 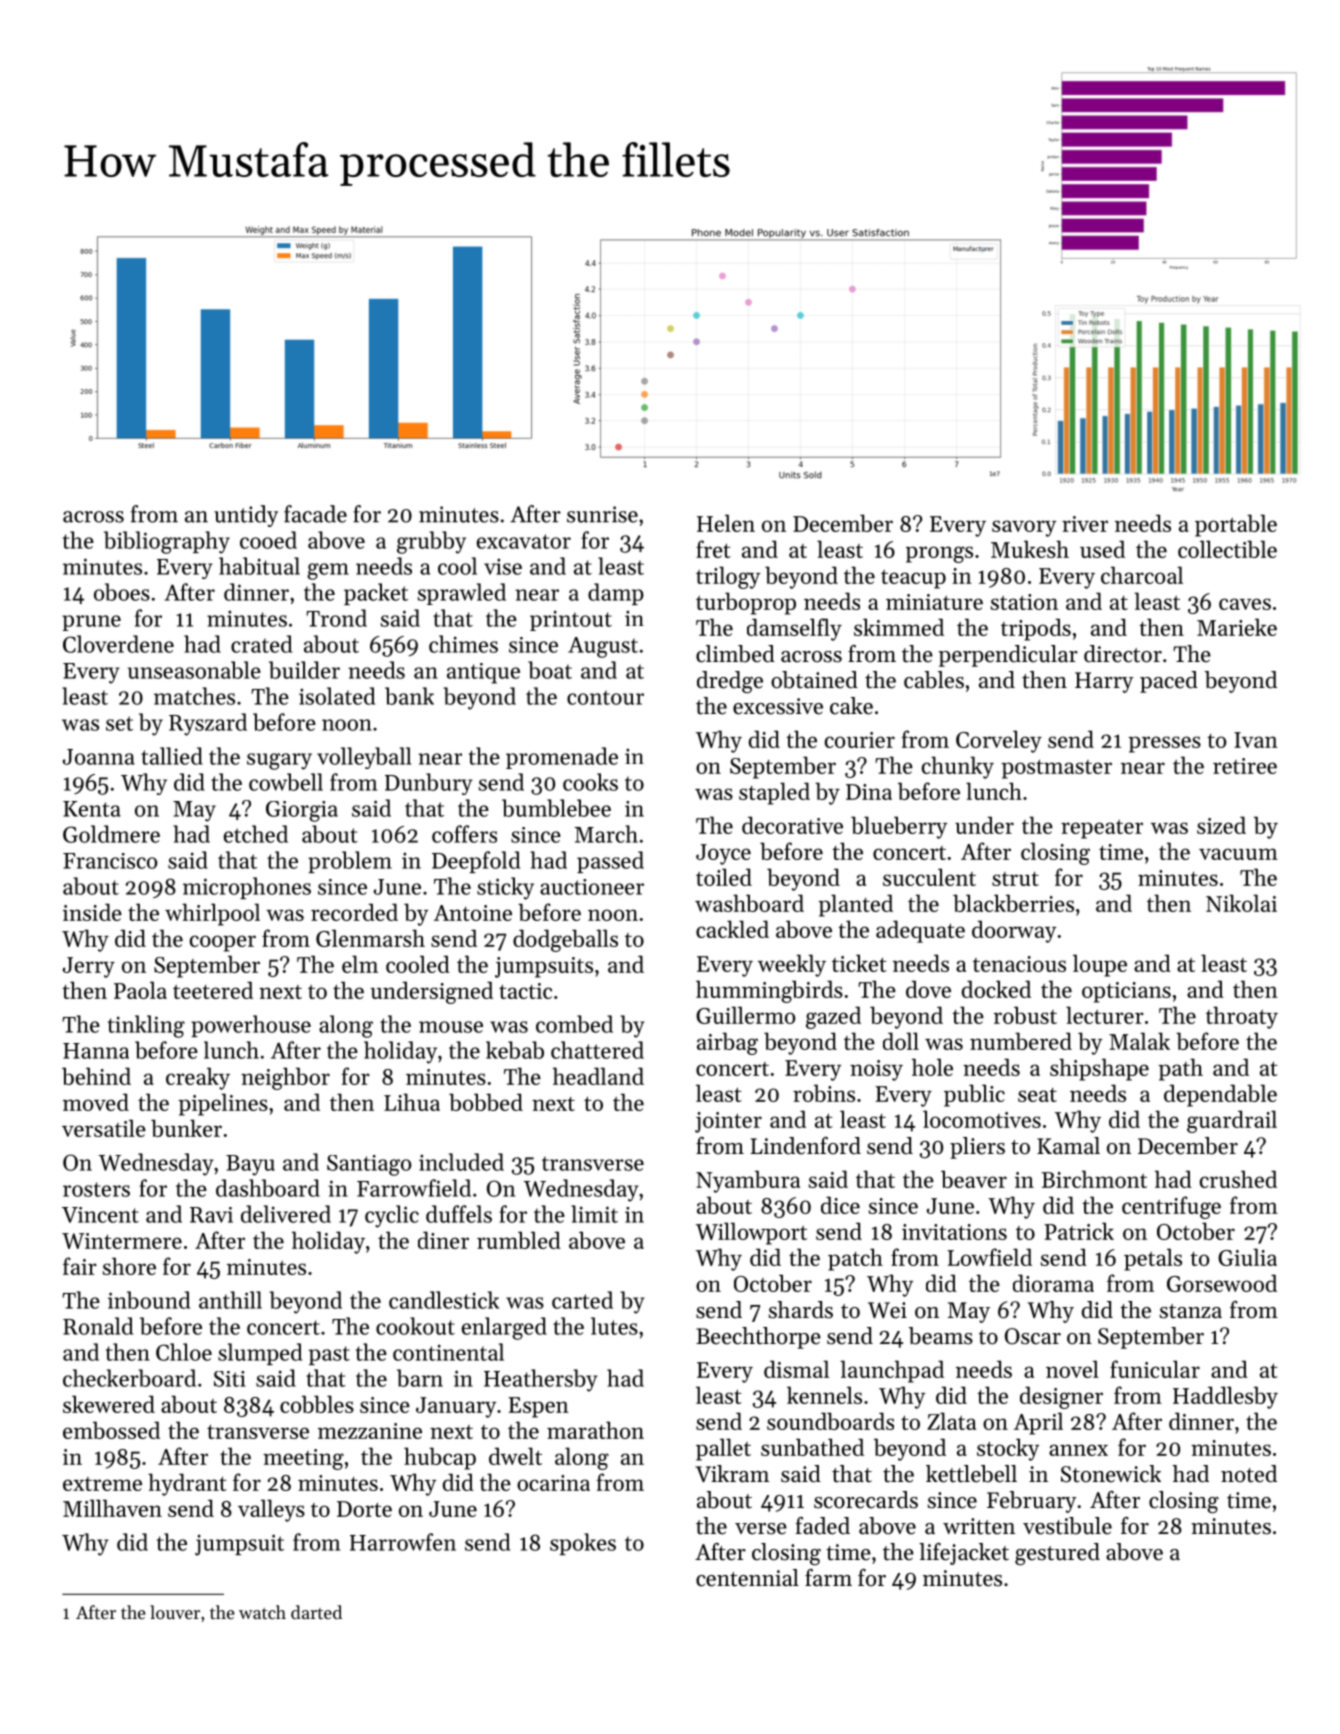 I want to click on Ravi, so click(x=211, y=1215).
